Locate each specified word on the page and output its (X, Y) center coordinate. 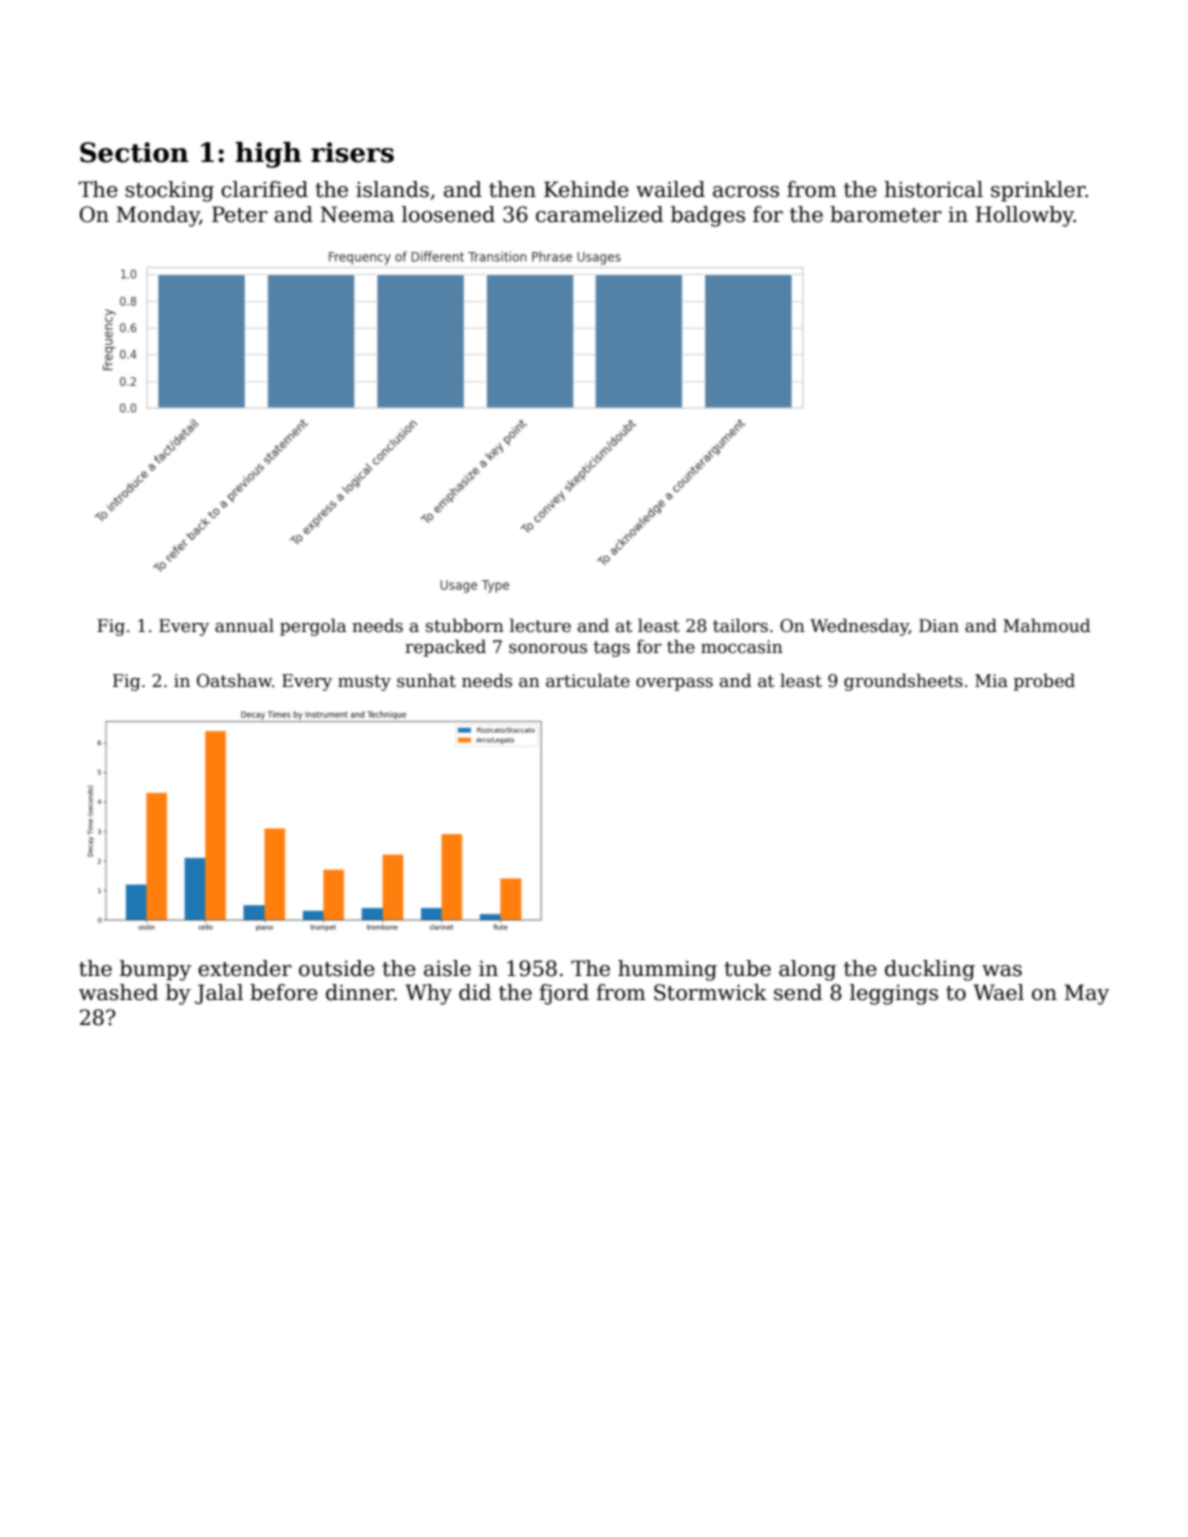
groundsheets (903, 682)
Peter (240, 214)
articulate (588, 680)
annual (244, 625)
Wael (998, 992)
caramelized (599, 214)
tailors (740, 625)
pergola (313, 627)
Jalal (219, 994)
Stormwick (710, 992)
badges (708, 216)
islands (392, 189)
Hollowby (1024, 216)
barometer (886, 214)
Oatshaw (234, 680)
